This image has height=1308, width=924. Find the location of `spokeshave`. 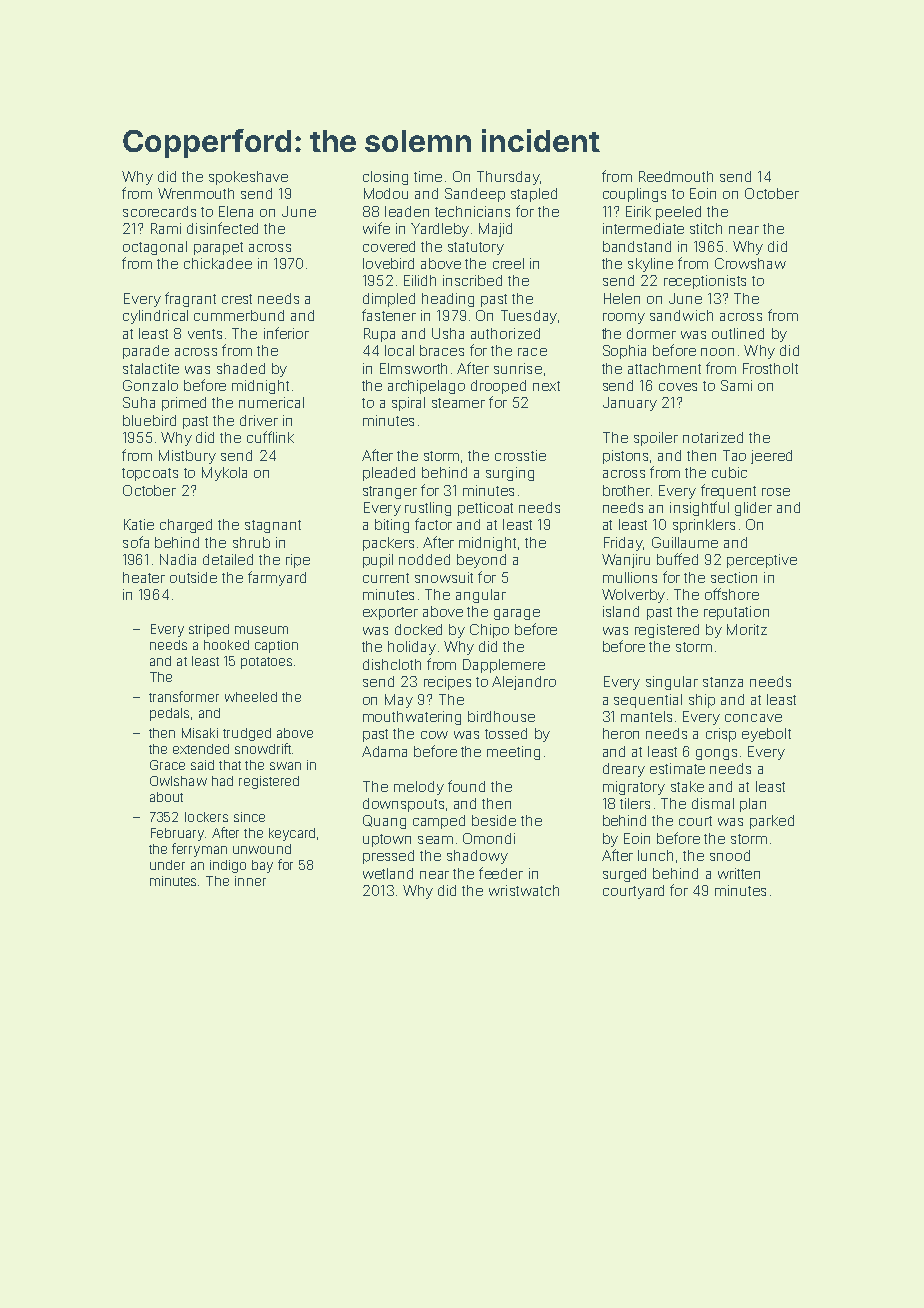

spokeshave is located at coordinates (248, 178).
